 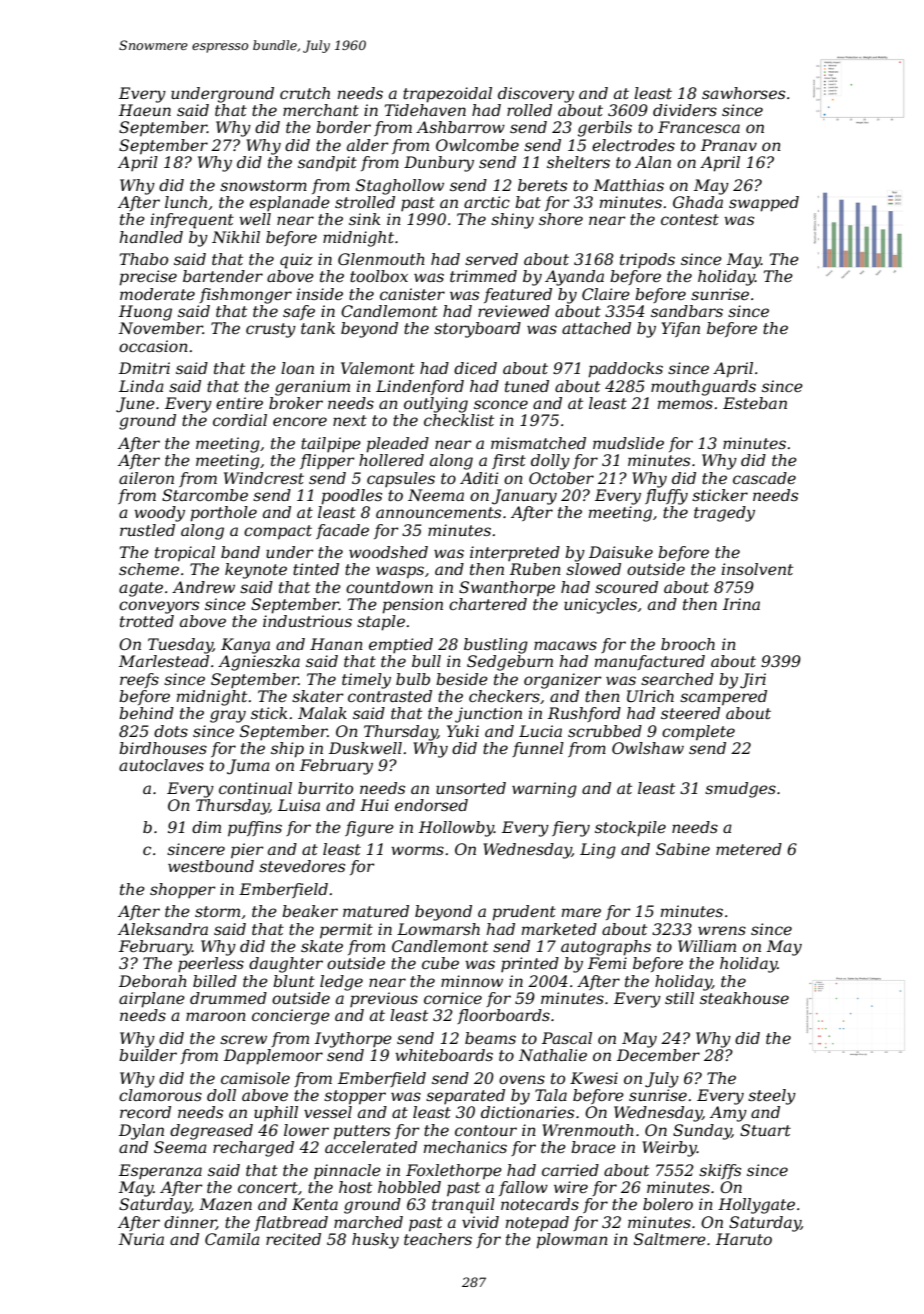 What do you see at coordinates (186, 202) in the page?
I see `lunch` at bounding box center [186, 202].
